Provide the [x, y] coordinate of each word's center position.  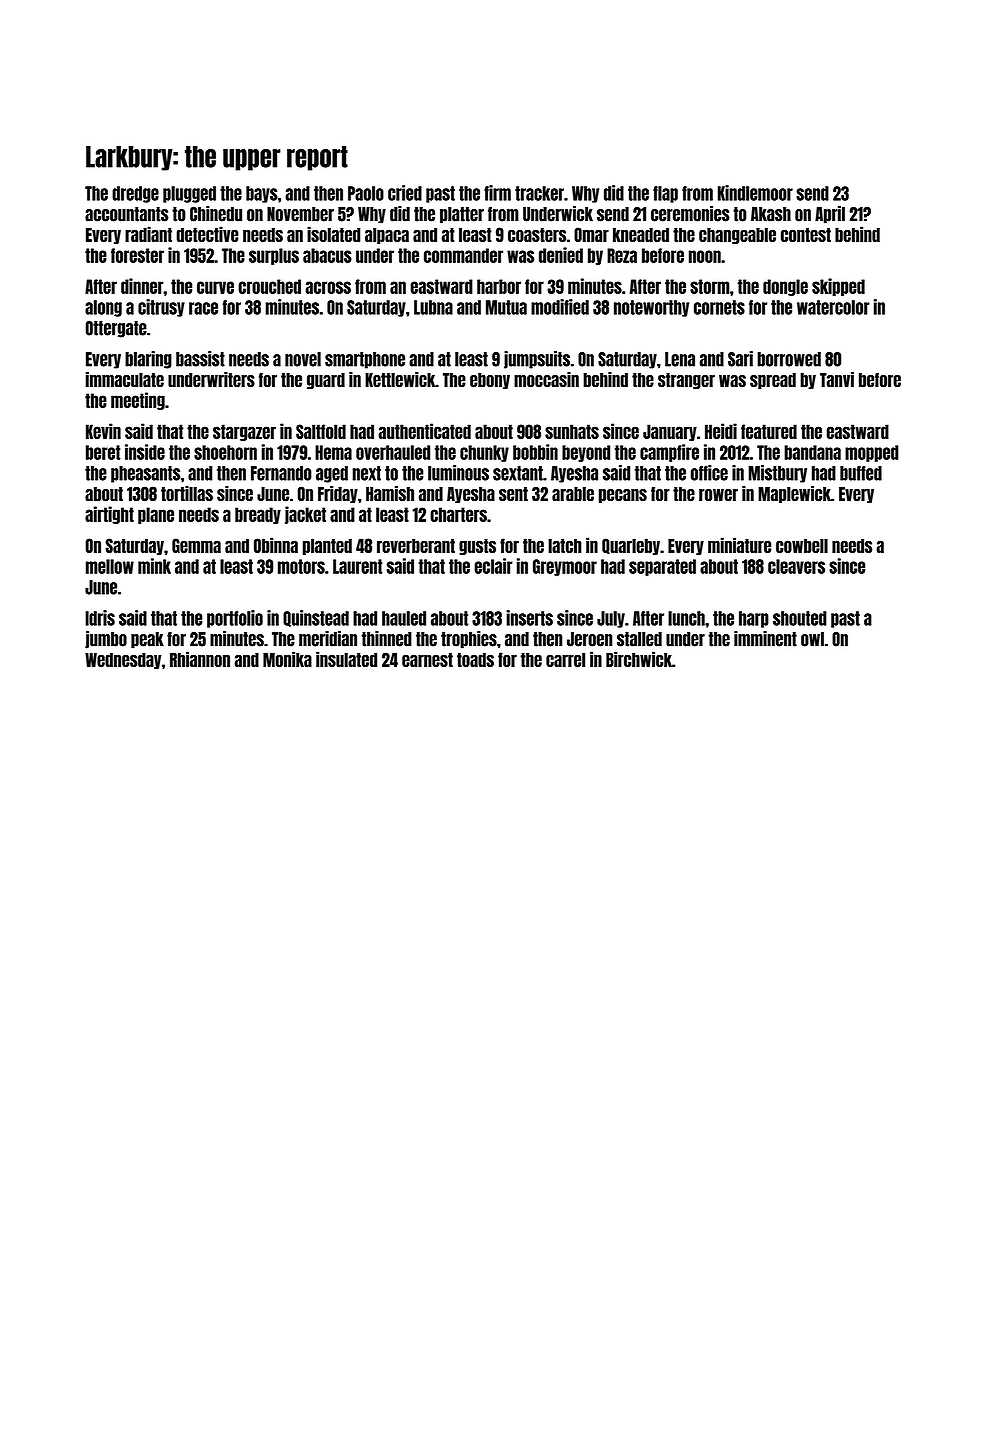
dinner [142, 286]
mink [154, 566]
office [709, 473]
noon [705, 256]
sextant [518, 473]
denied [561, 255]
